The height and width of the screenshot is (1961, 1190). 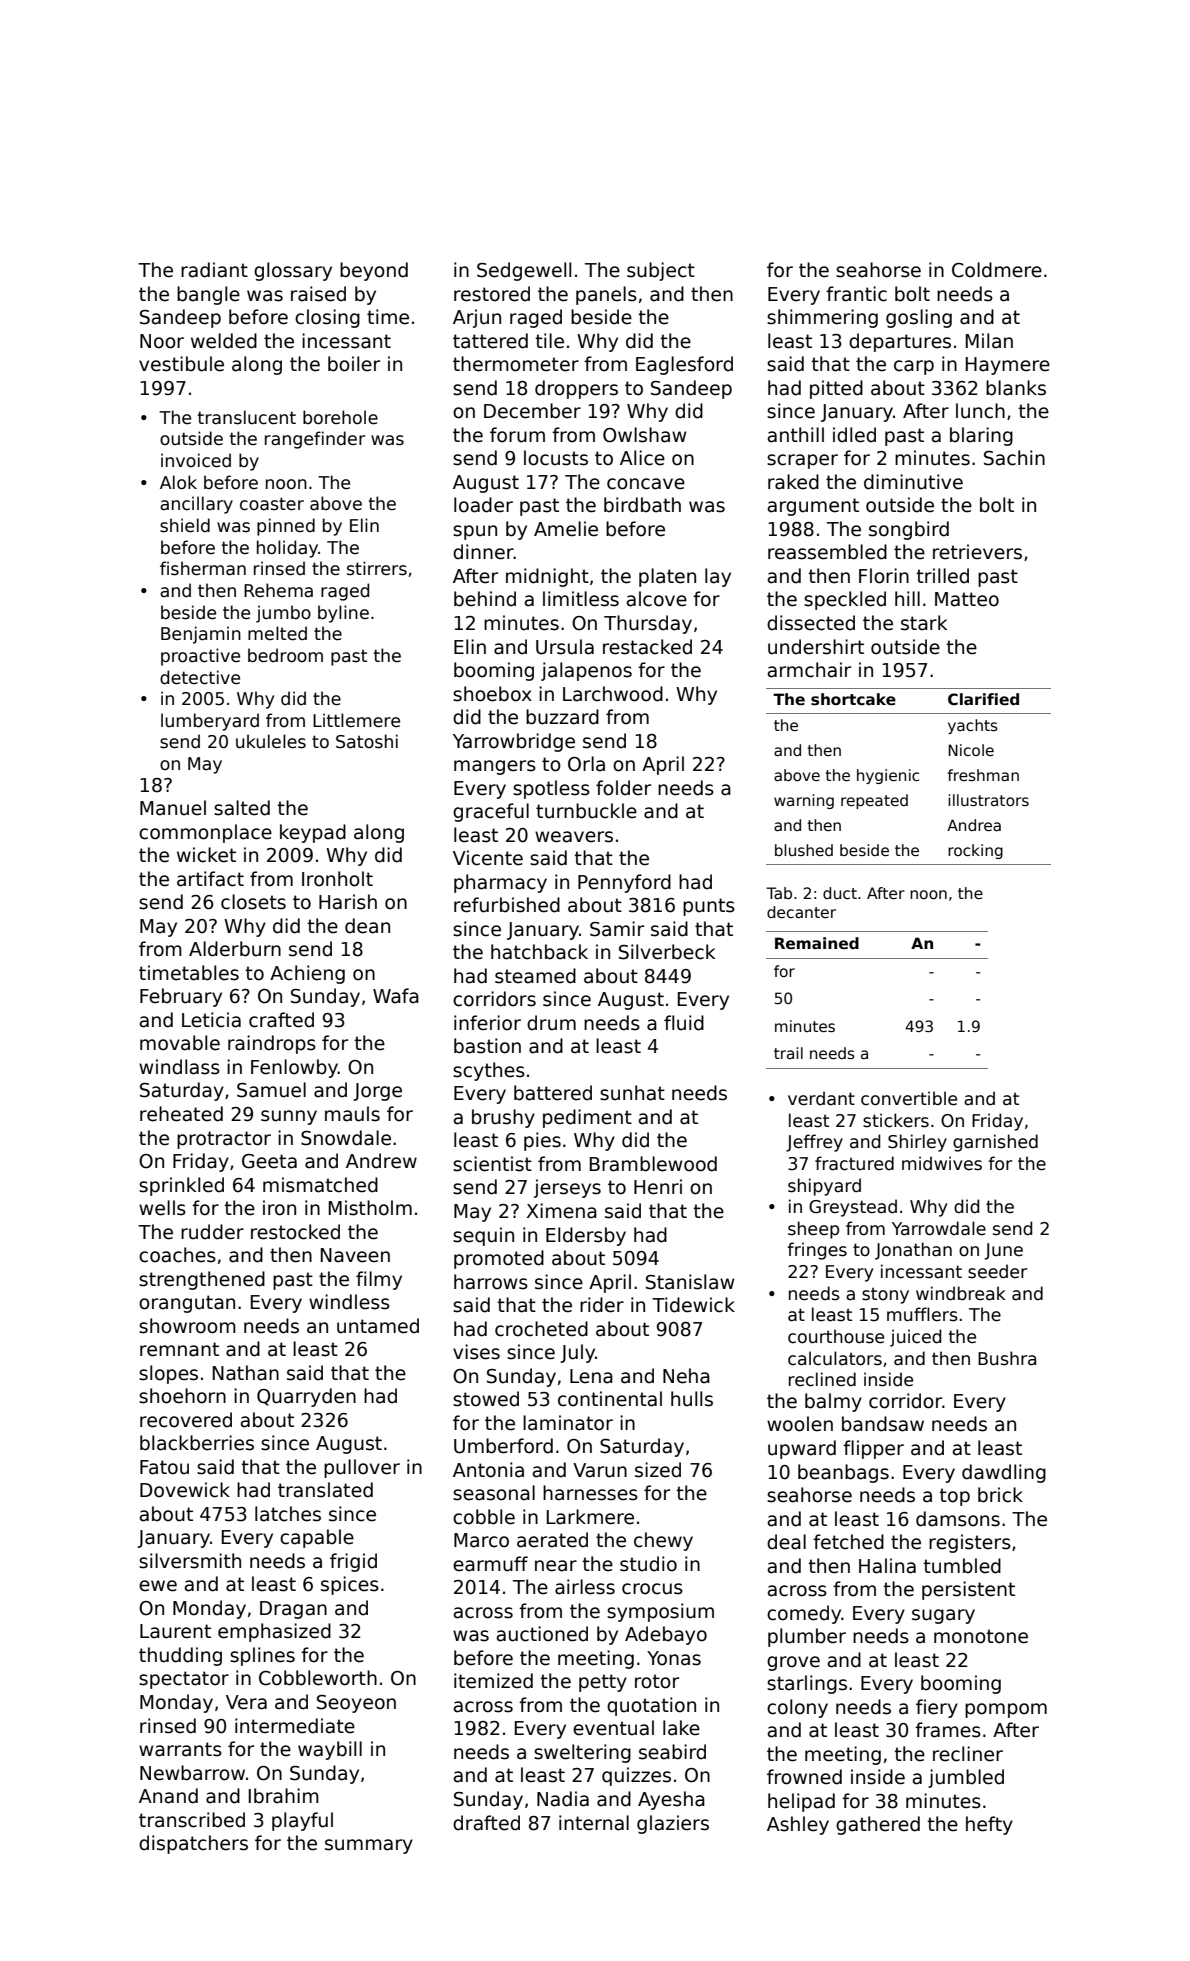 I want to click on Laurent, so click(x=175, y=1631).
